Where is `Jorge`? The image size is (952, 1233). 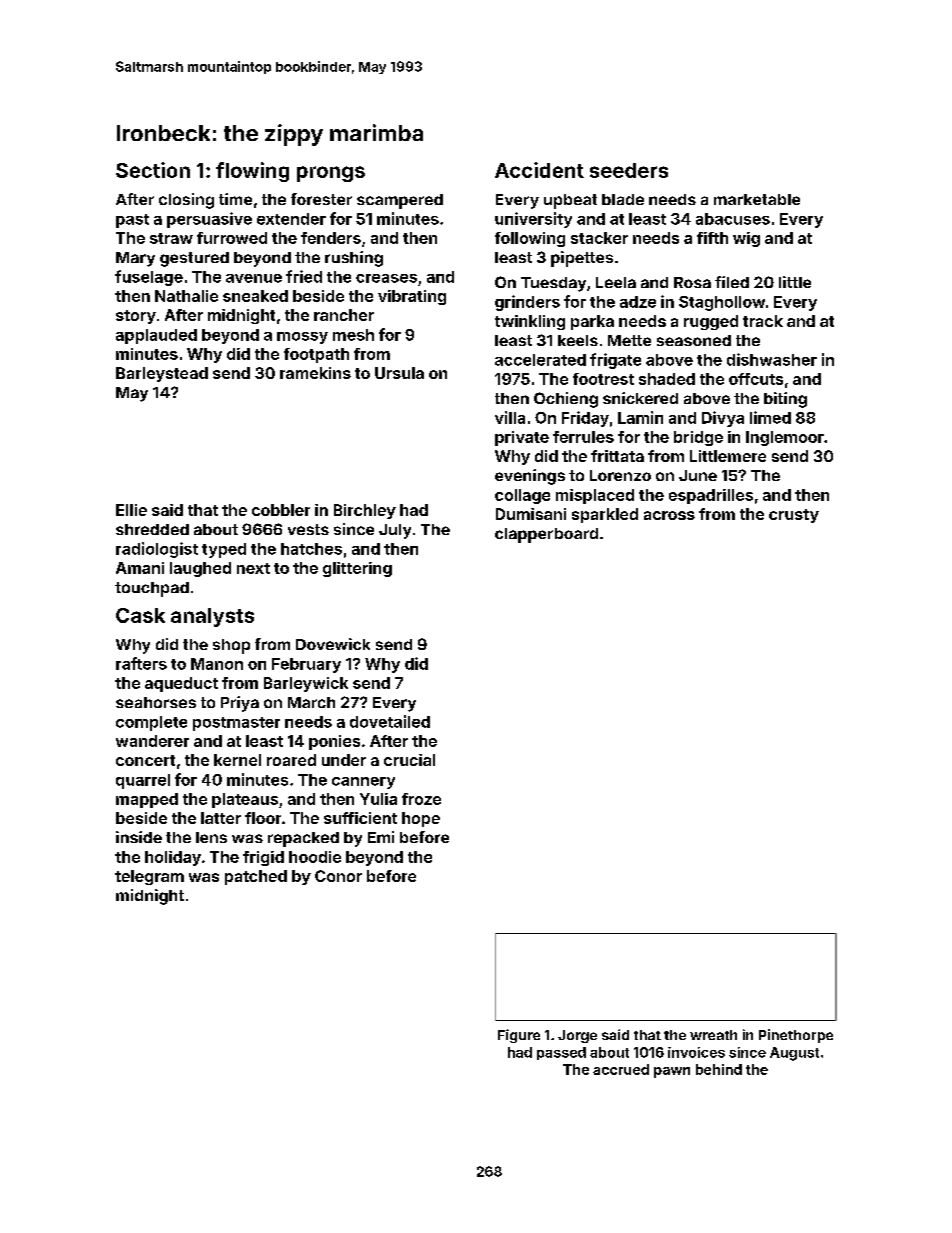 Jorge is located at coordinates (577, 1036).
